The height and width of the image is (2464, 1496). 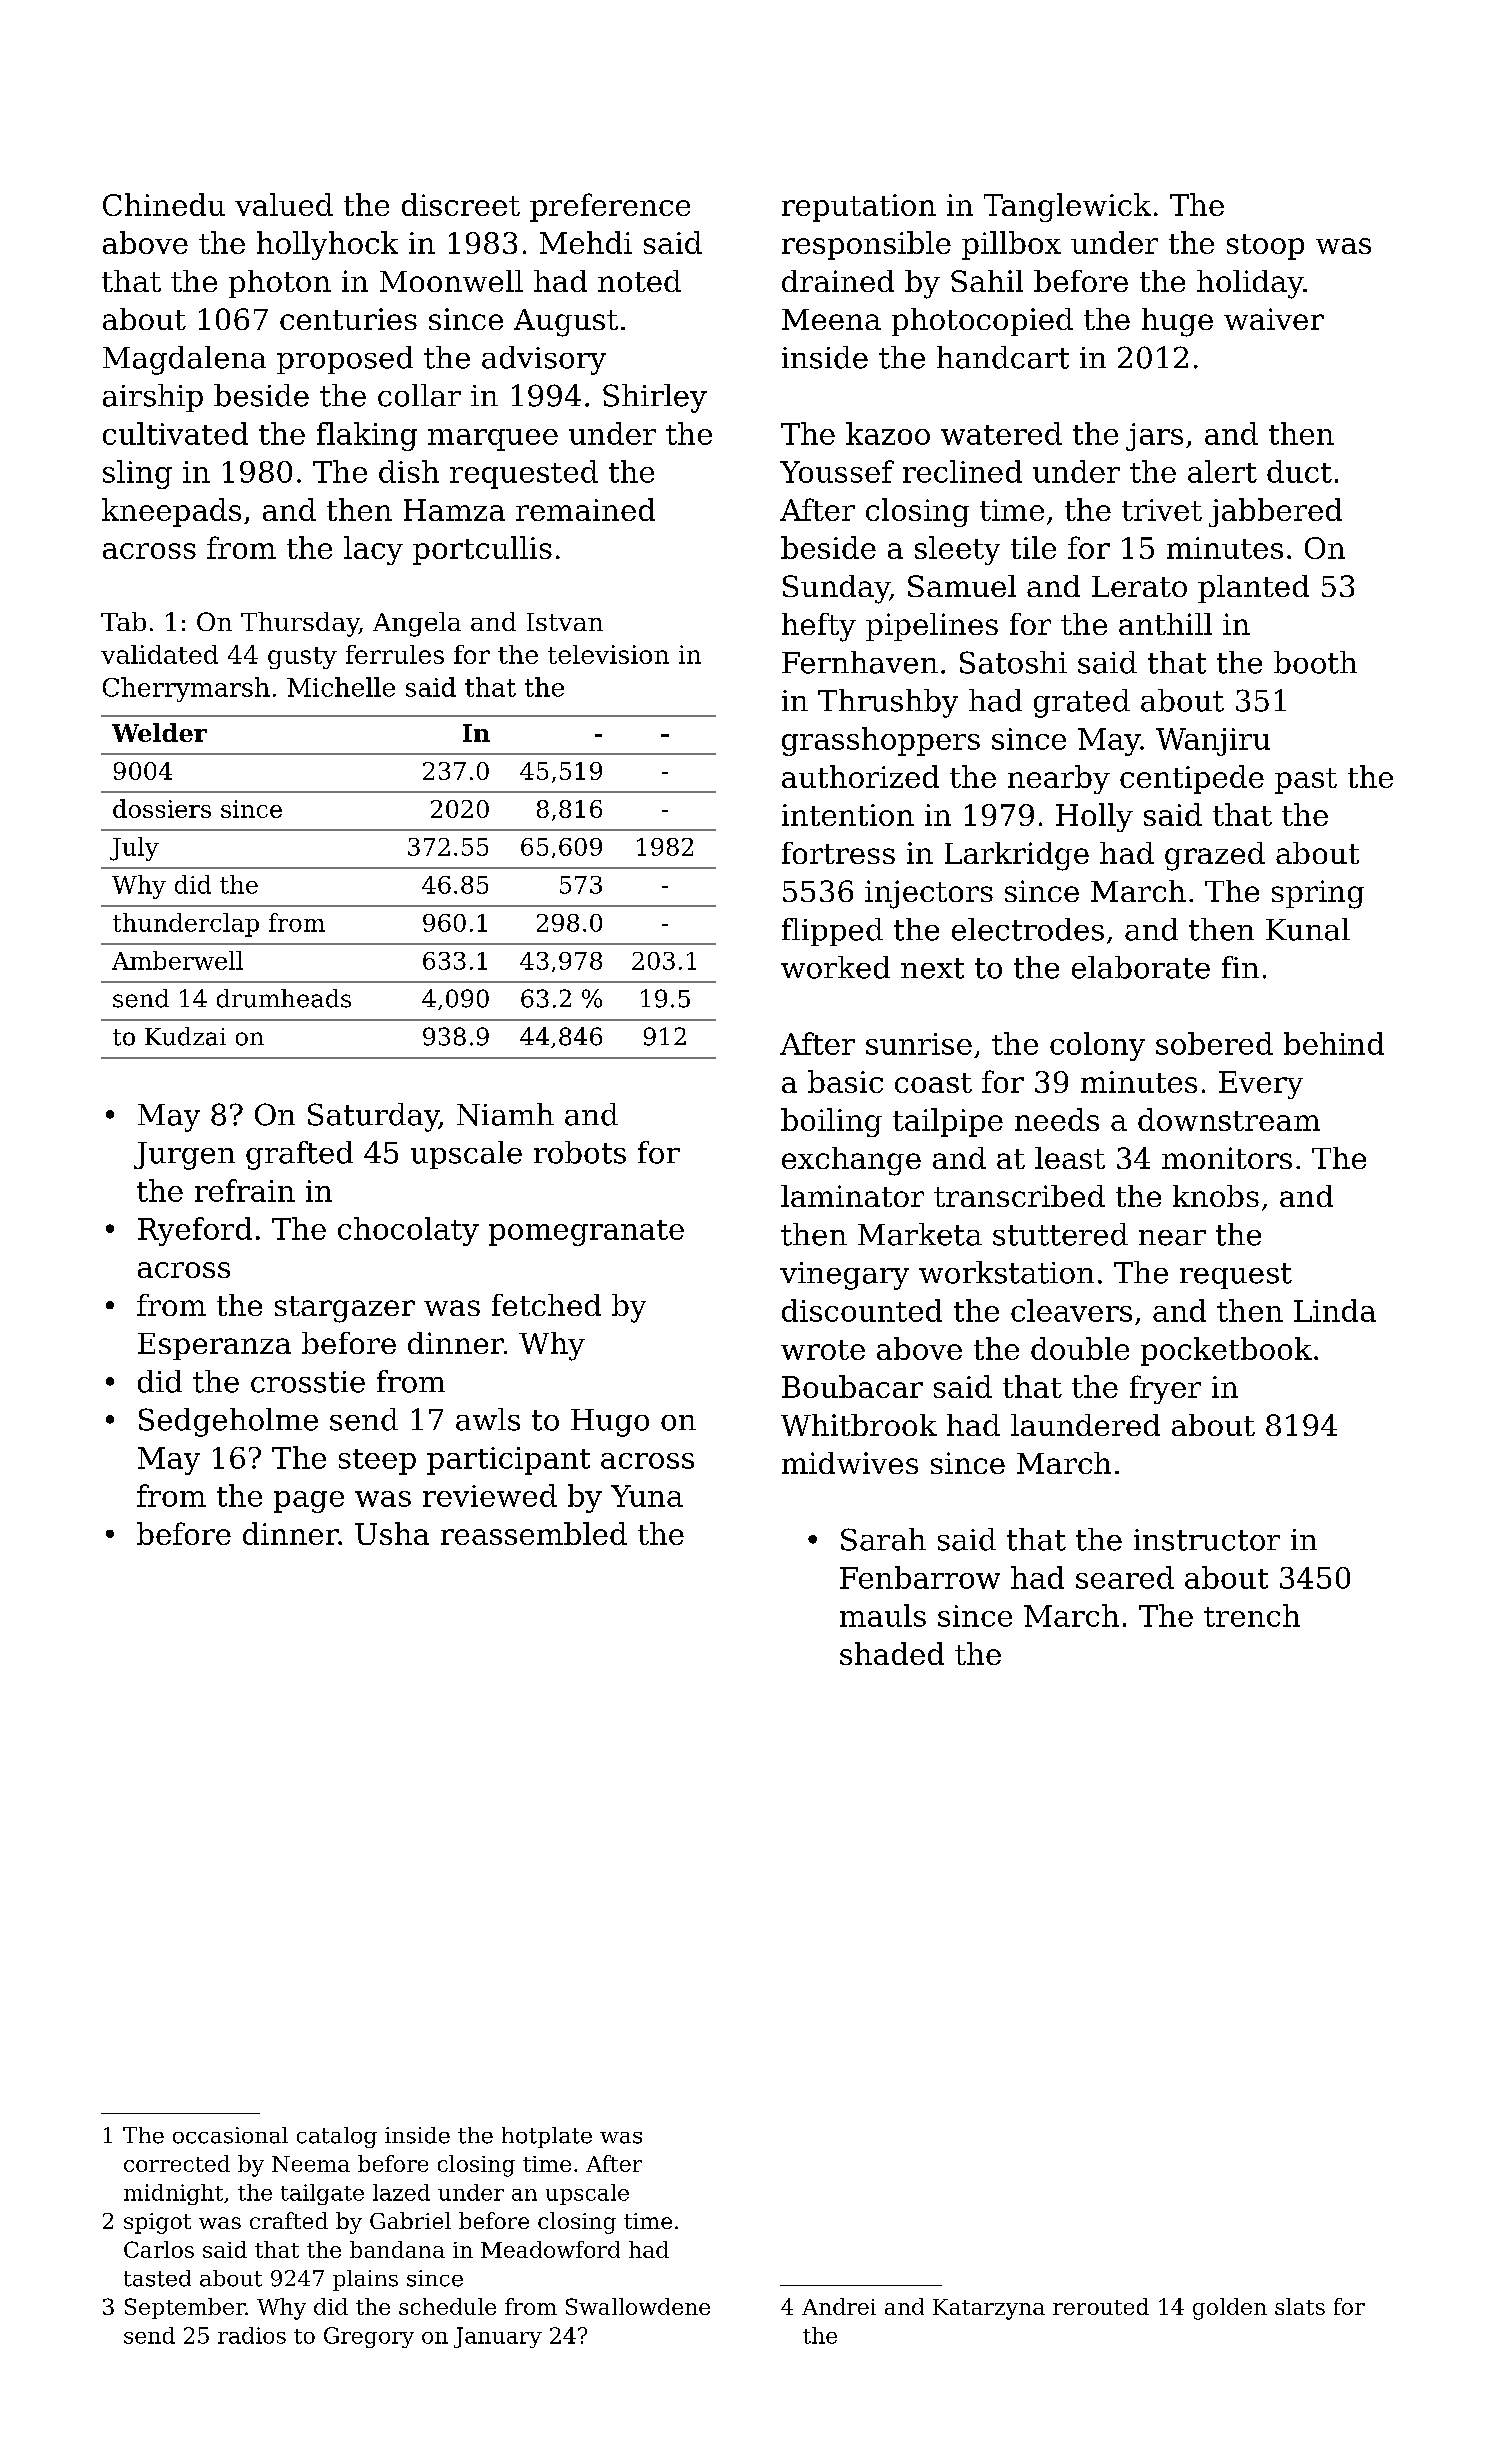 What do you see at coordinates (1067, 207) in the image?
I see `Tanglewick` at bounding box center [1067, 207].
